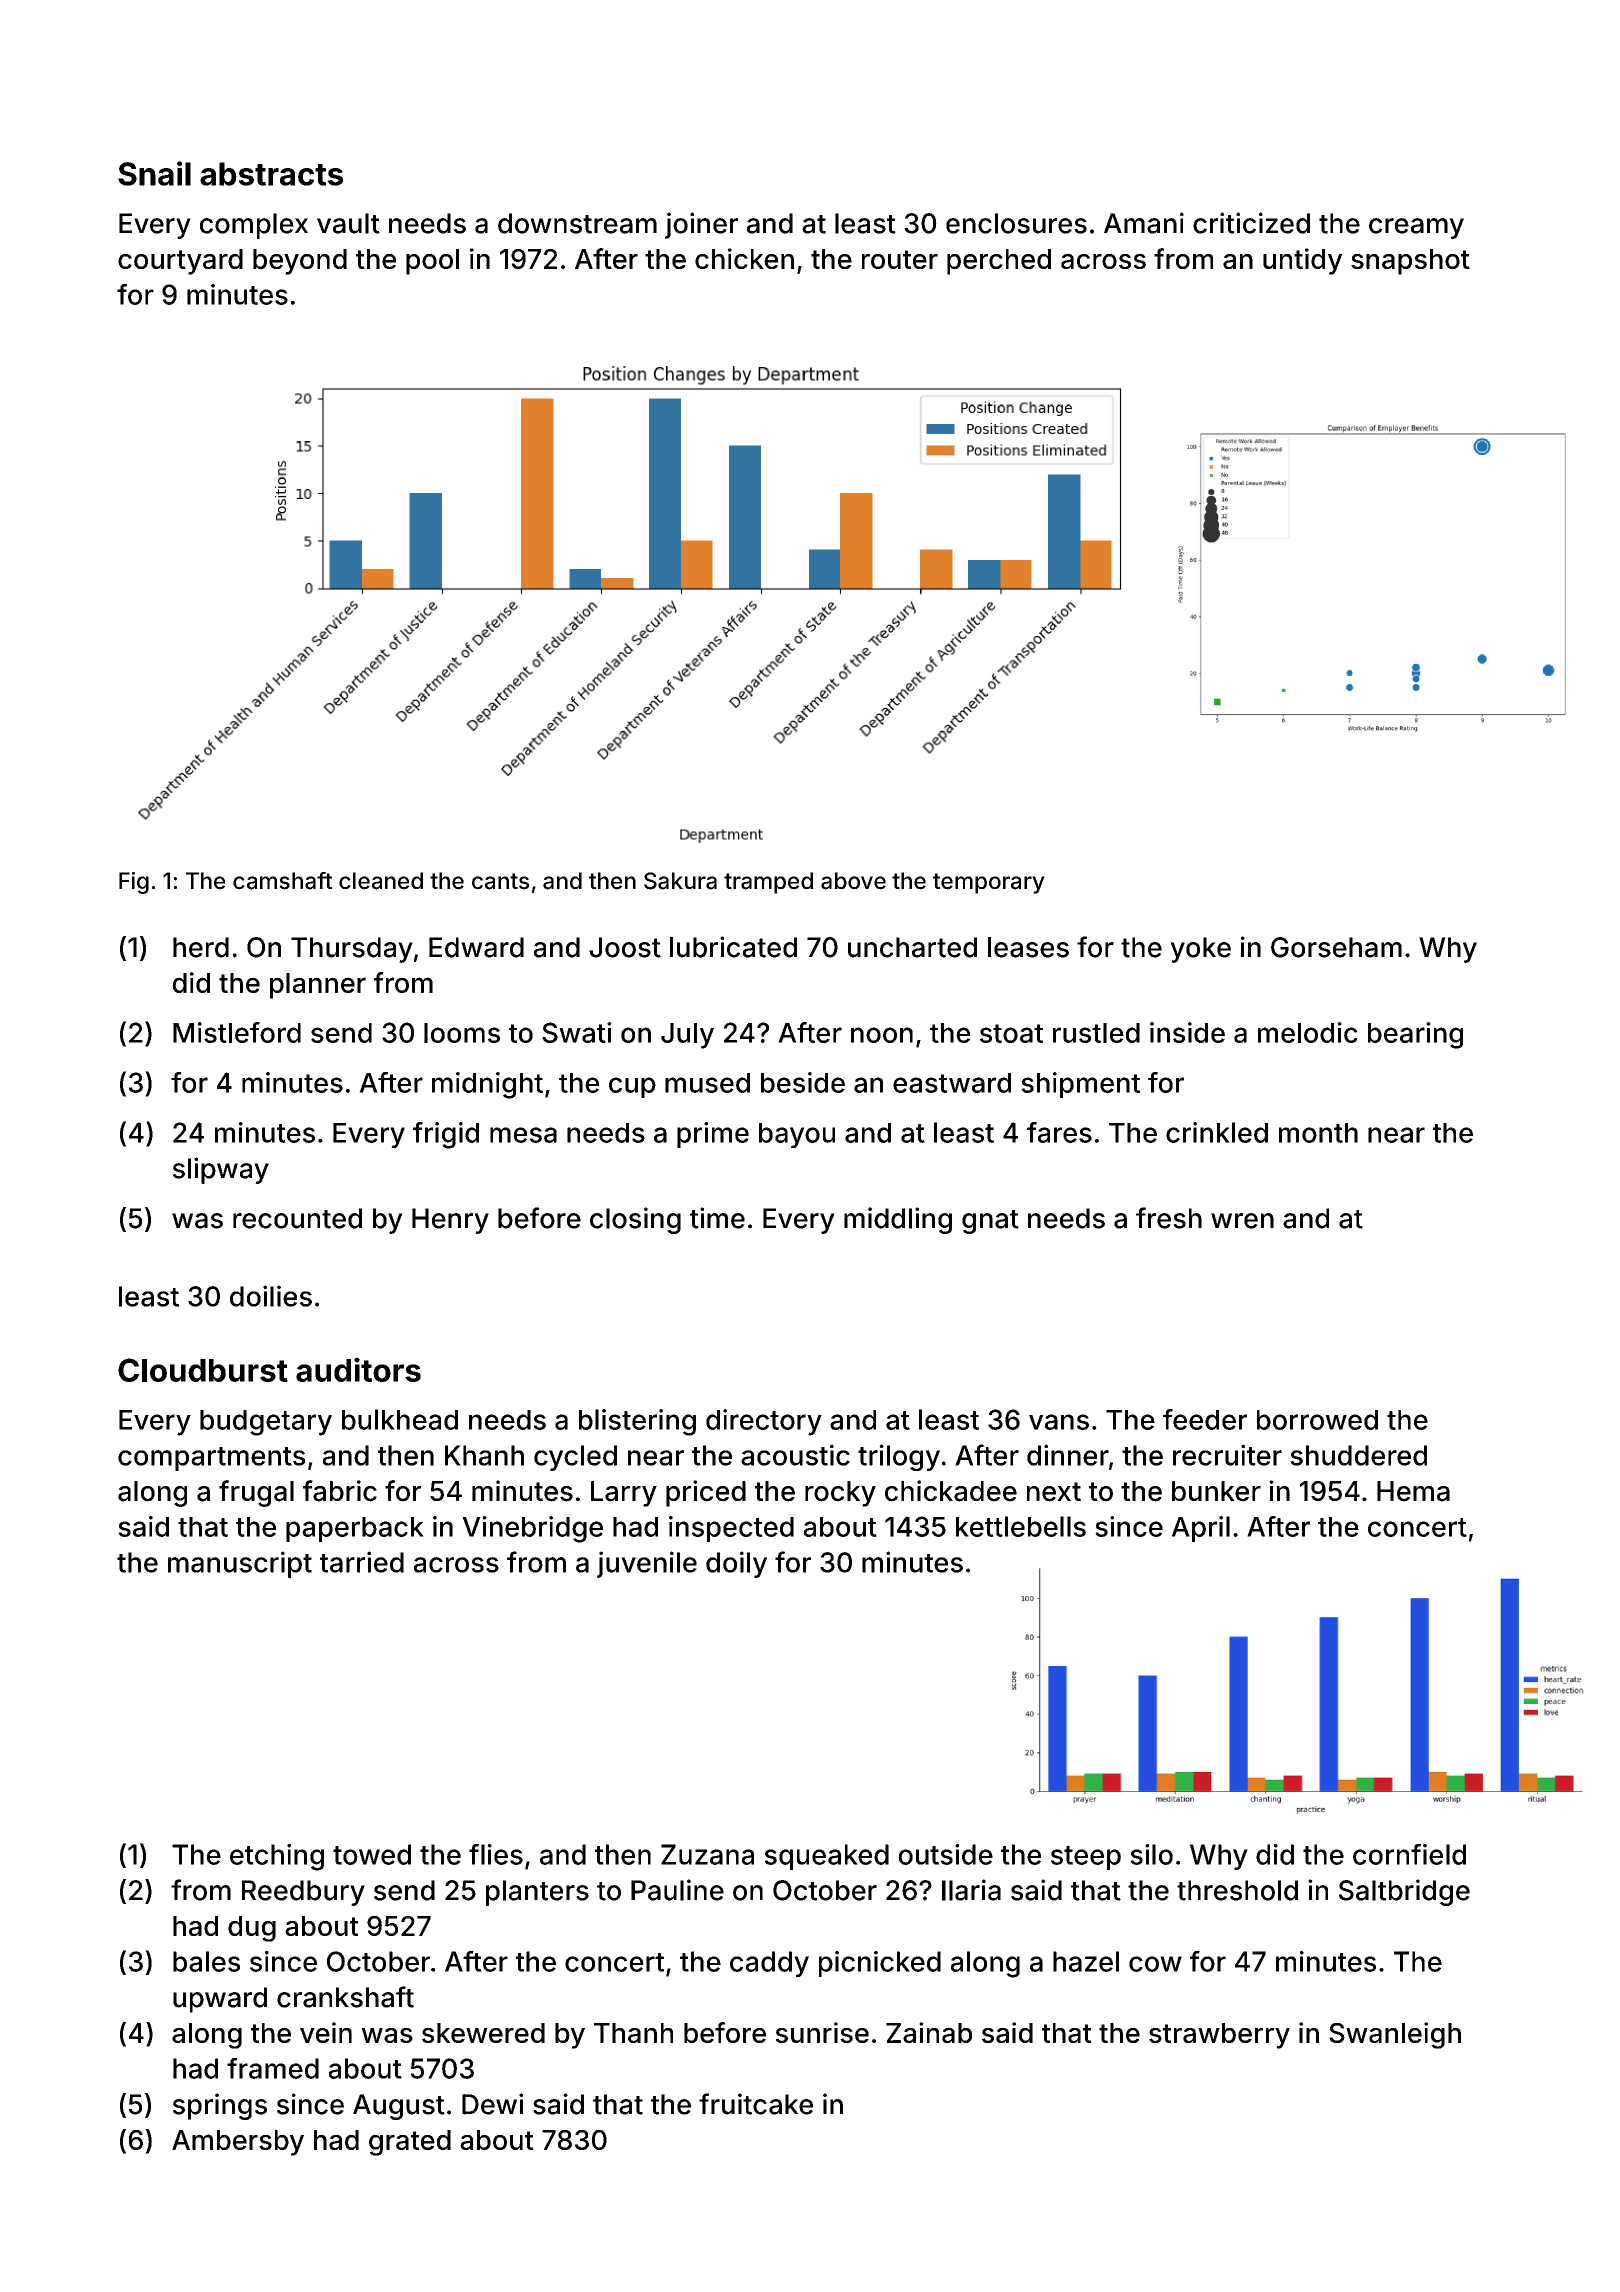 The width and height of the screenshot is (1620, 2292). Describe the element at coordinates (899, 1457) in the screenshot. I see `trilogy` at that location.
